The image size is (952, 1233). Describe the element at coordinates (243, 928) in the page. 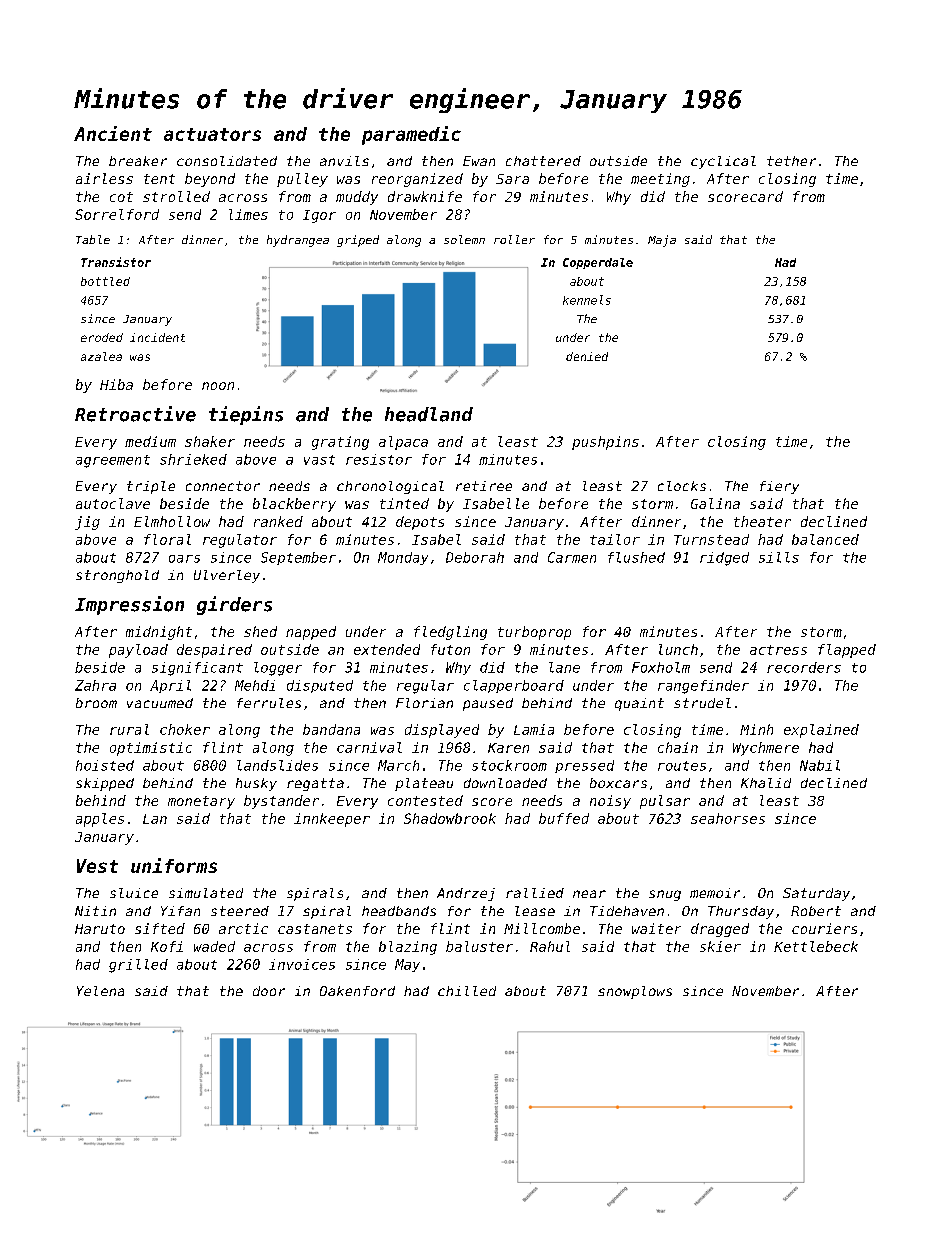

I see `arctic` at that location.
